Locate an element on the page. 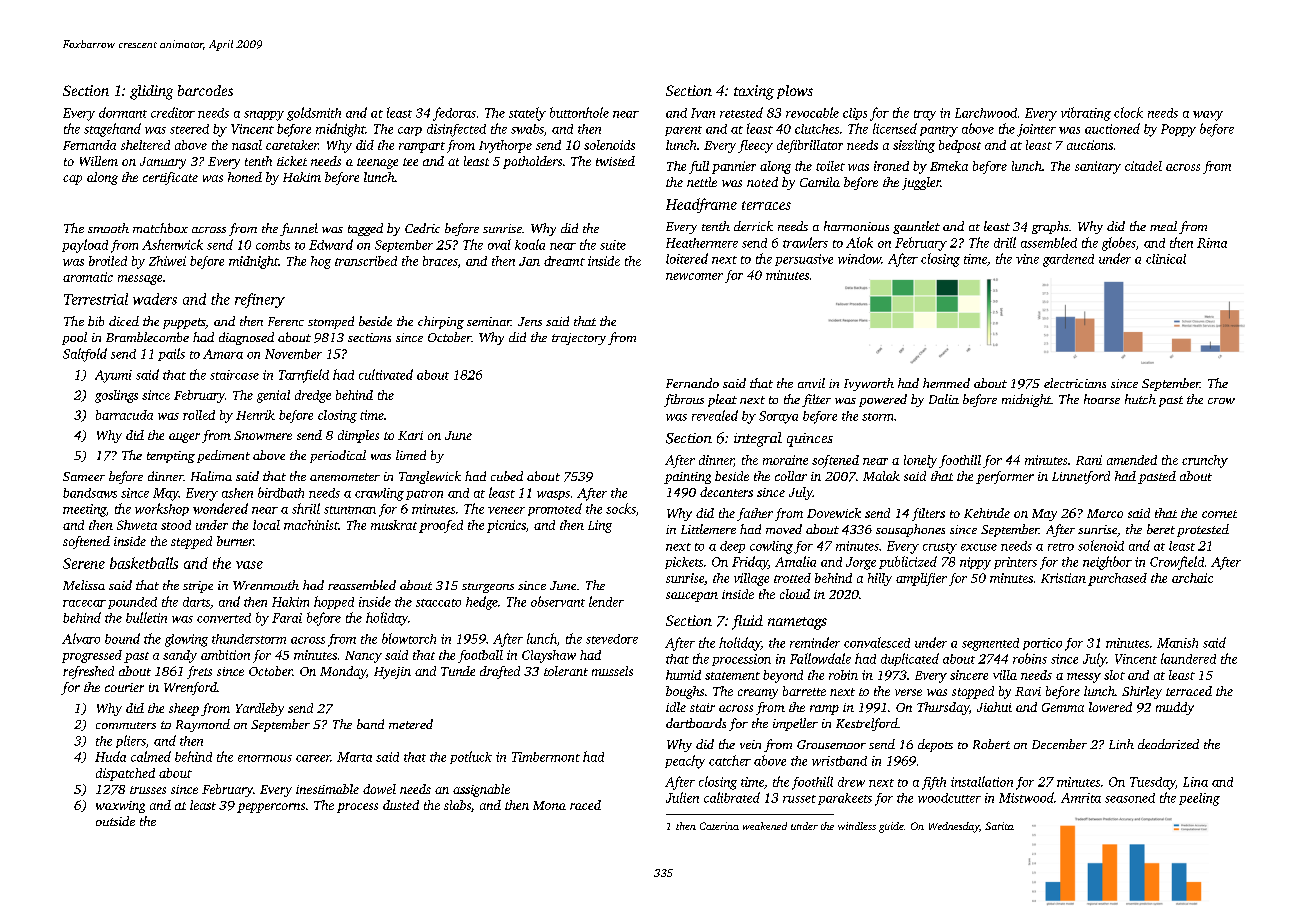  Yardleby is located at coordinates (260, 709).
